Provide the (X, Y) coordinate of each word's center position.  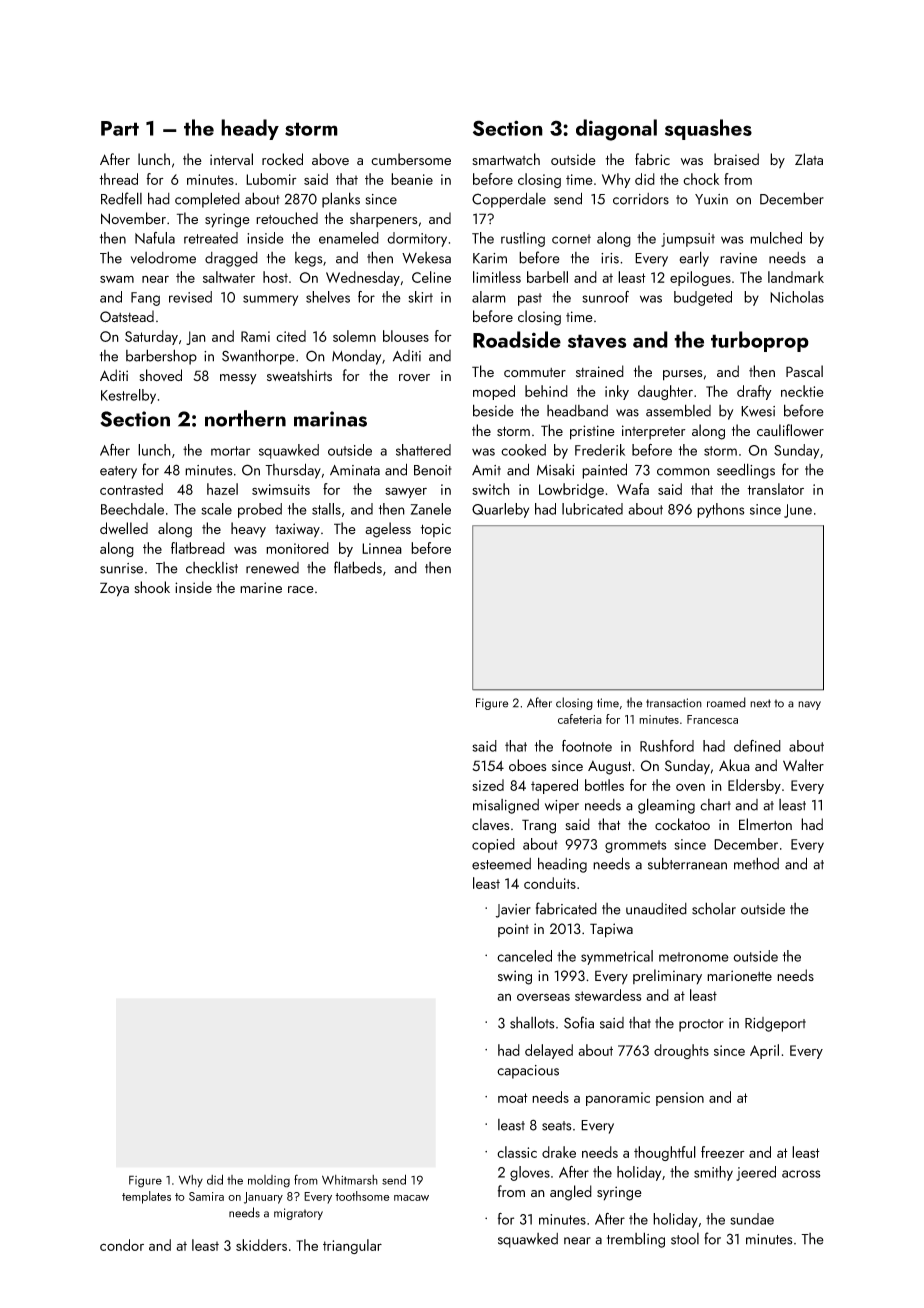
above (330, 159)
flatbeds (358, 567)
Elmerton (765, 824)
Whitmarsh (350, 1180)
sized (488, 785)
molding (269, 1181)
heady (250, 129)
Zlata (809, 159)
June (798, 511)
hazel (222, 489)
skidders (261, 1245)
